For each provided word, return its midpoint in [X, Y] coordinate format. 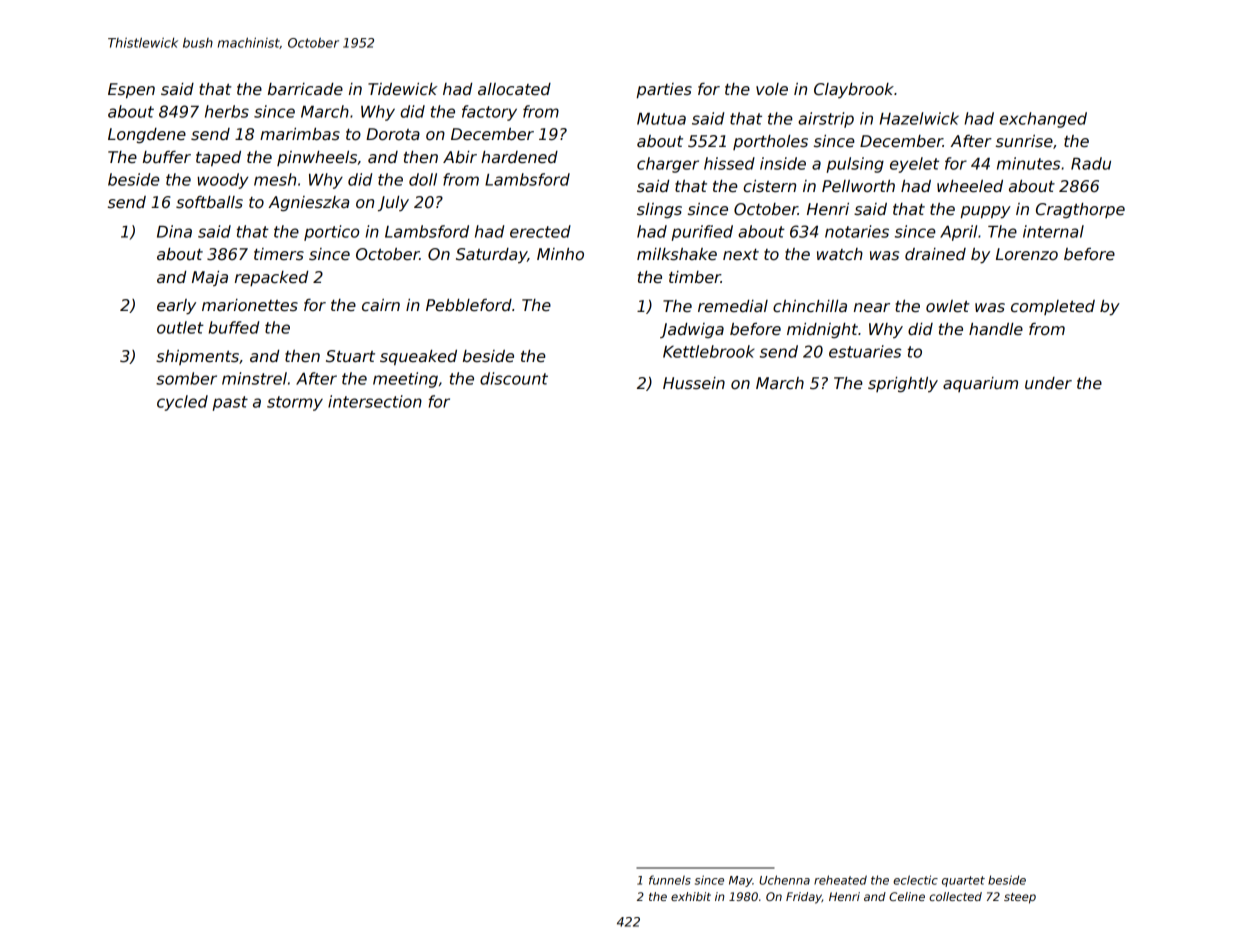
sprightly [903, 384]
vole [772, 89]
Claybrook [854, 90]
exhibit [691, 896]
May [741, 881]
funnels [670, 880]
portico [331, 233]
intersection [375, 401]
